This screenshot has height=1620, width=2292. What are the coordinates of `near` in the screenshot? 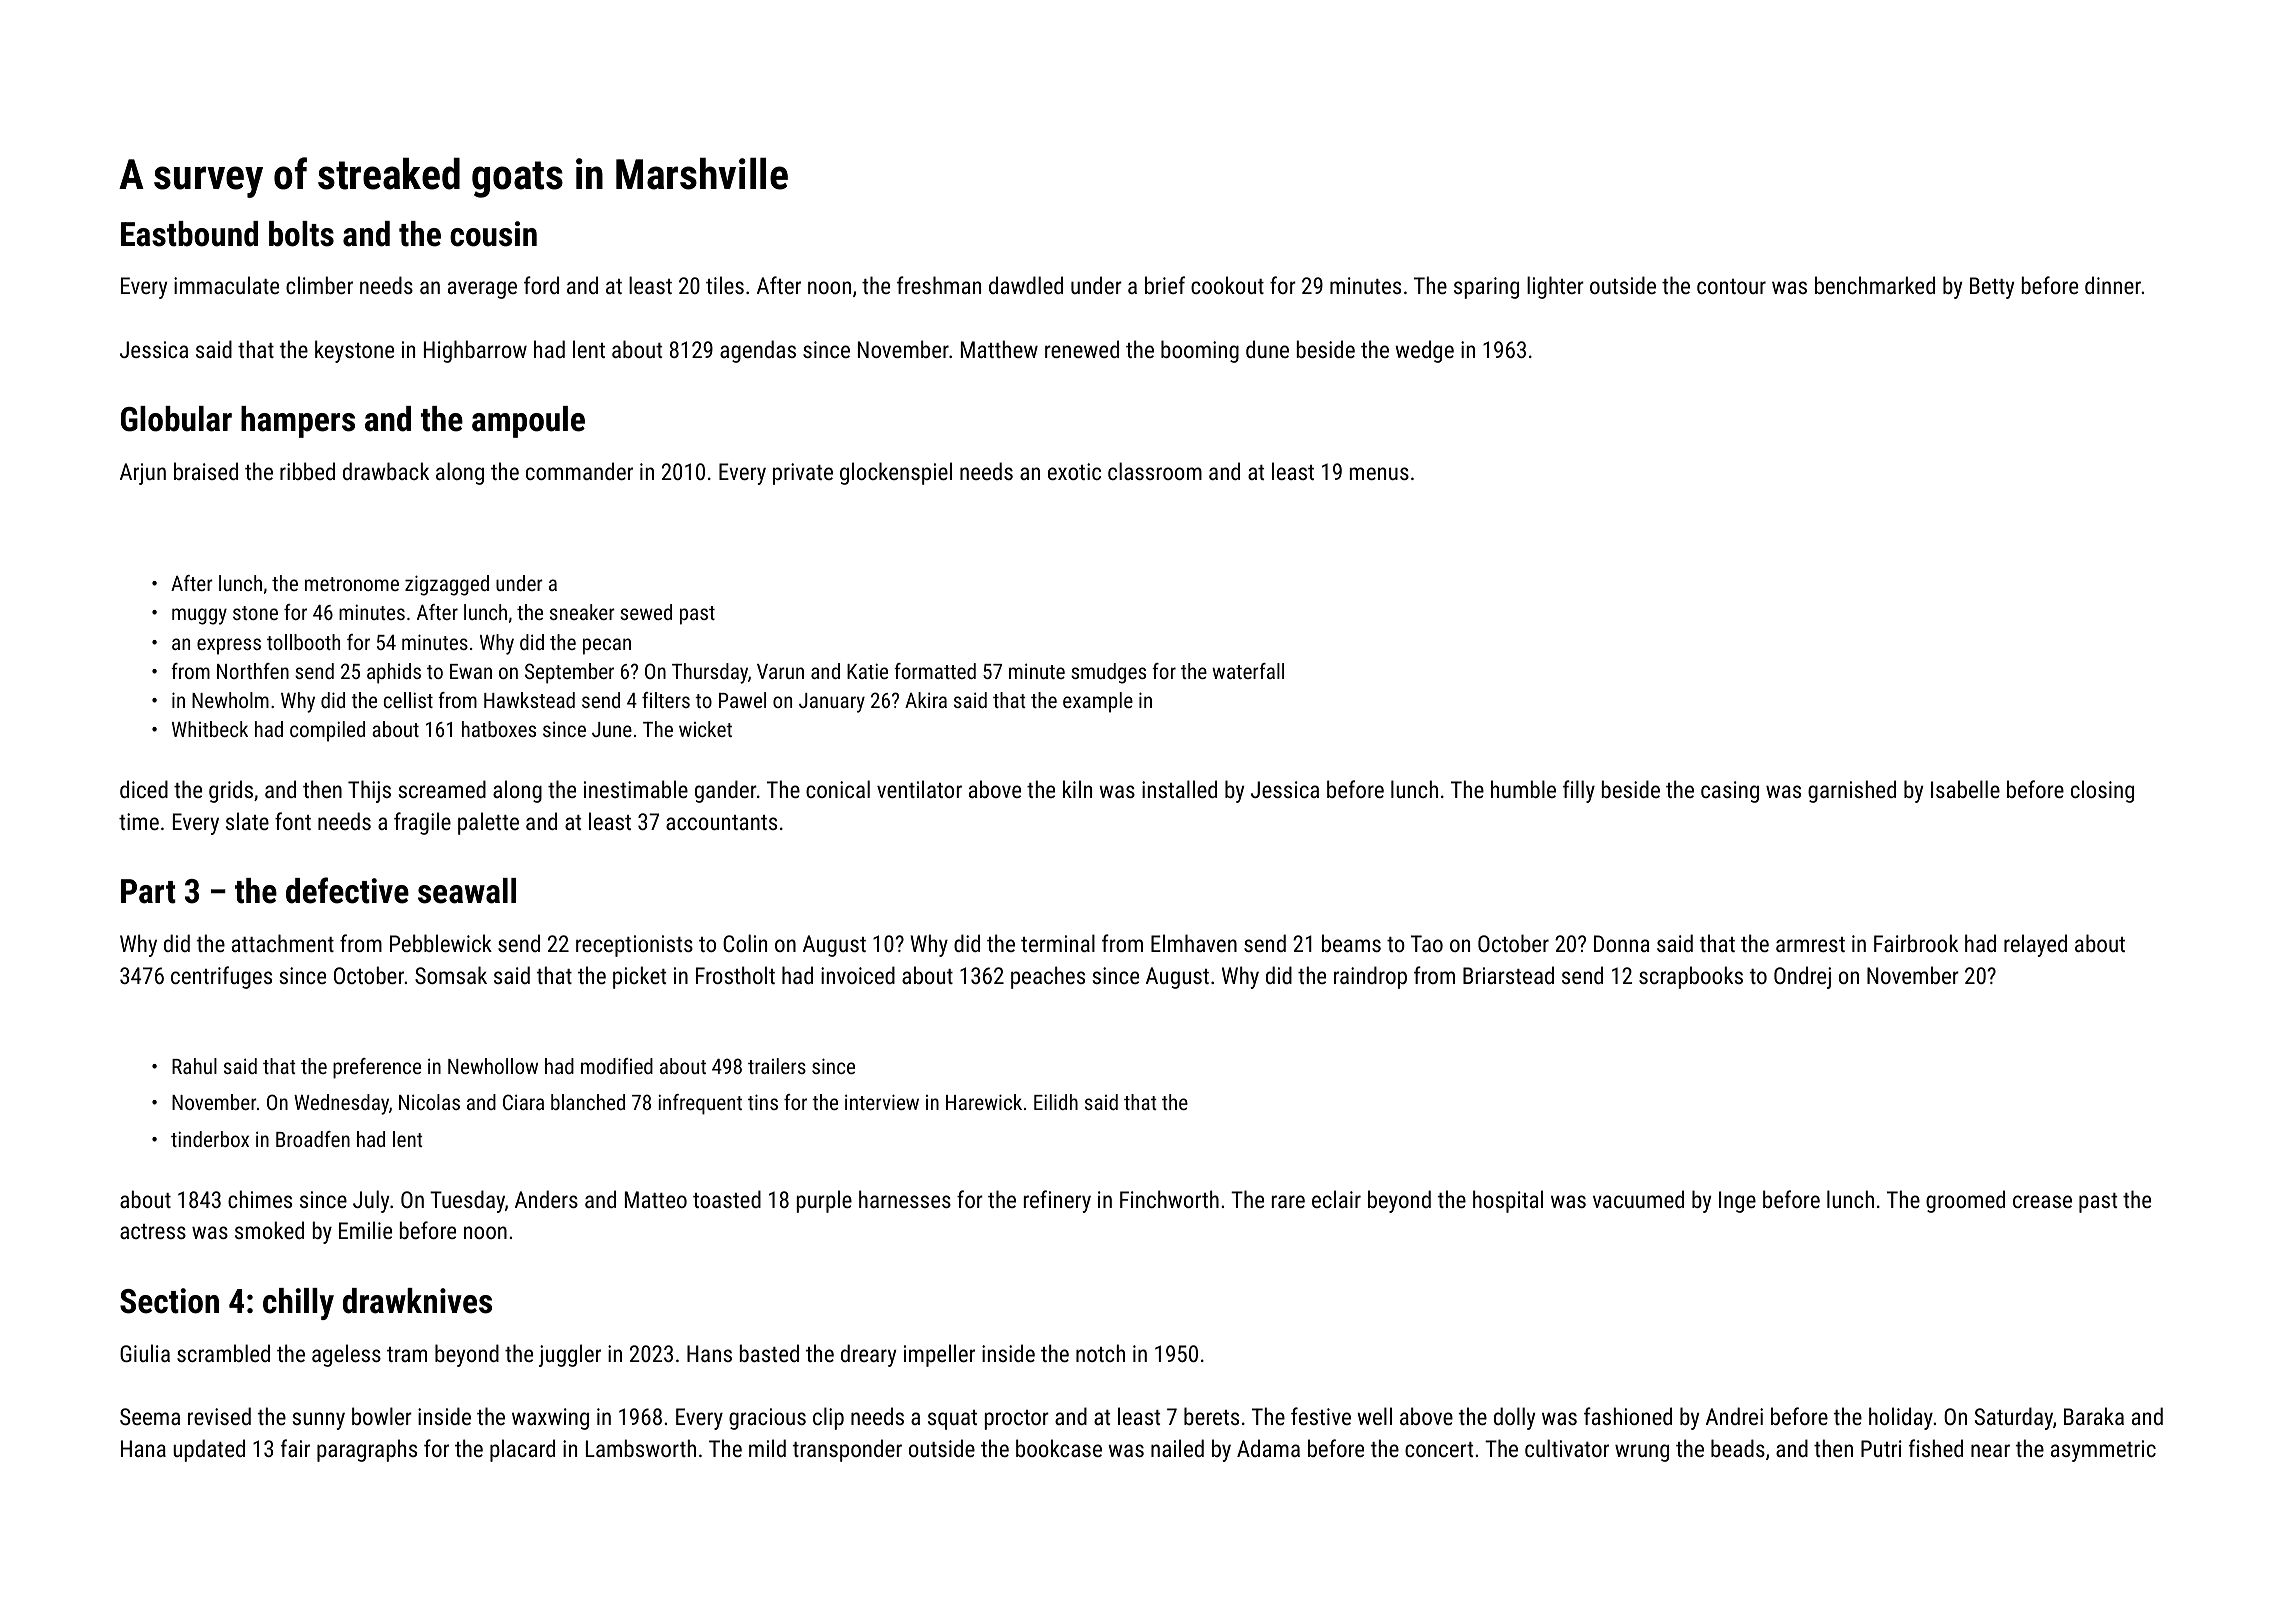 It's located at (1990, 1450).
